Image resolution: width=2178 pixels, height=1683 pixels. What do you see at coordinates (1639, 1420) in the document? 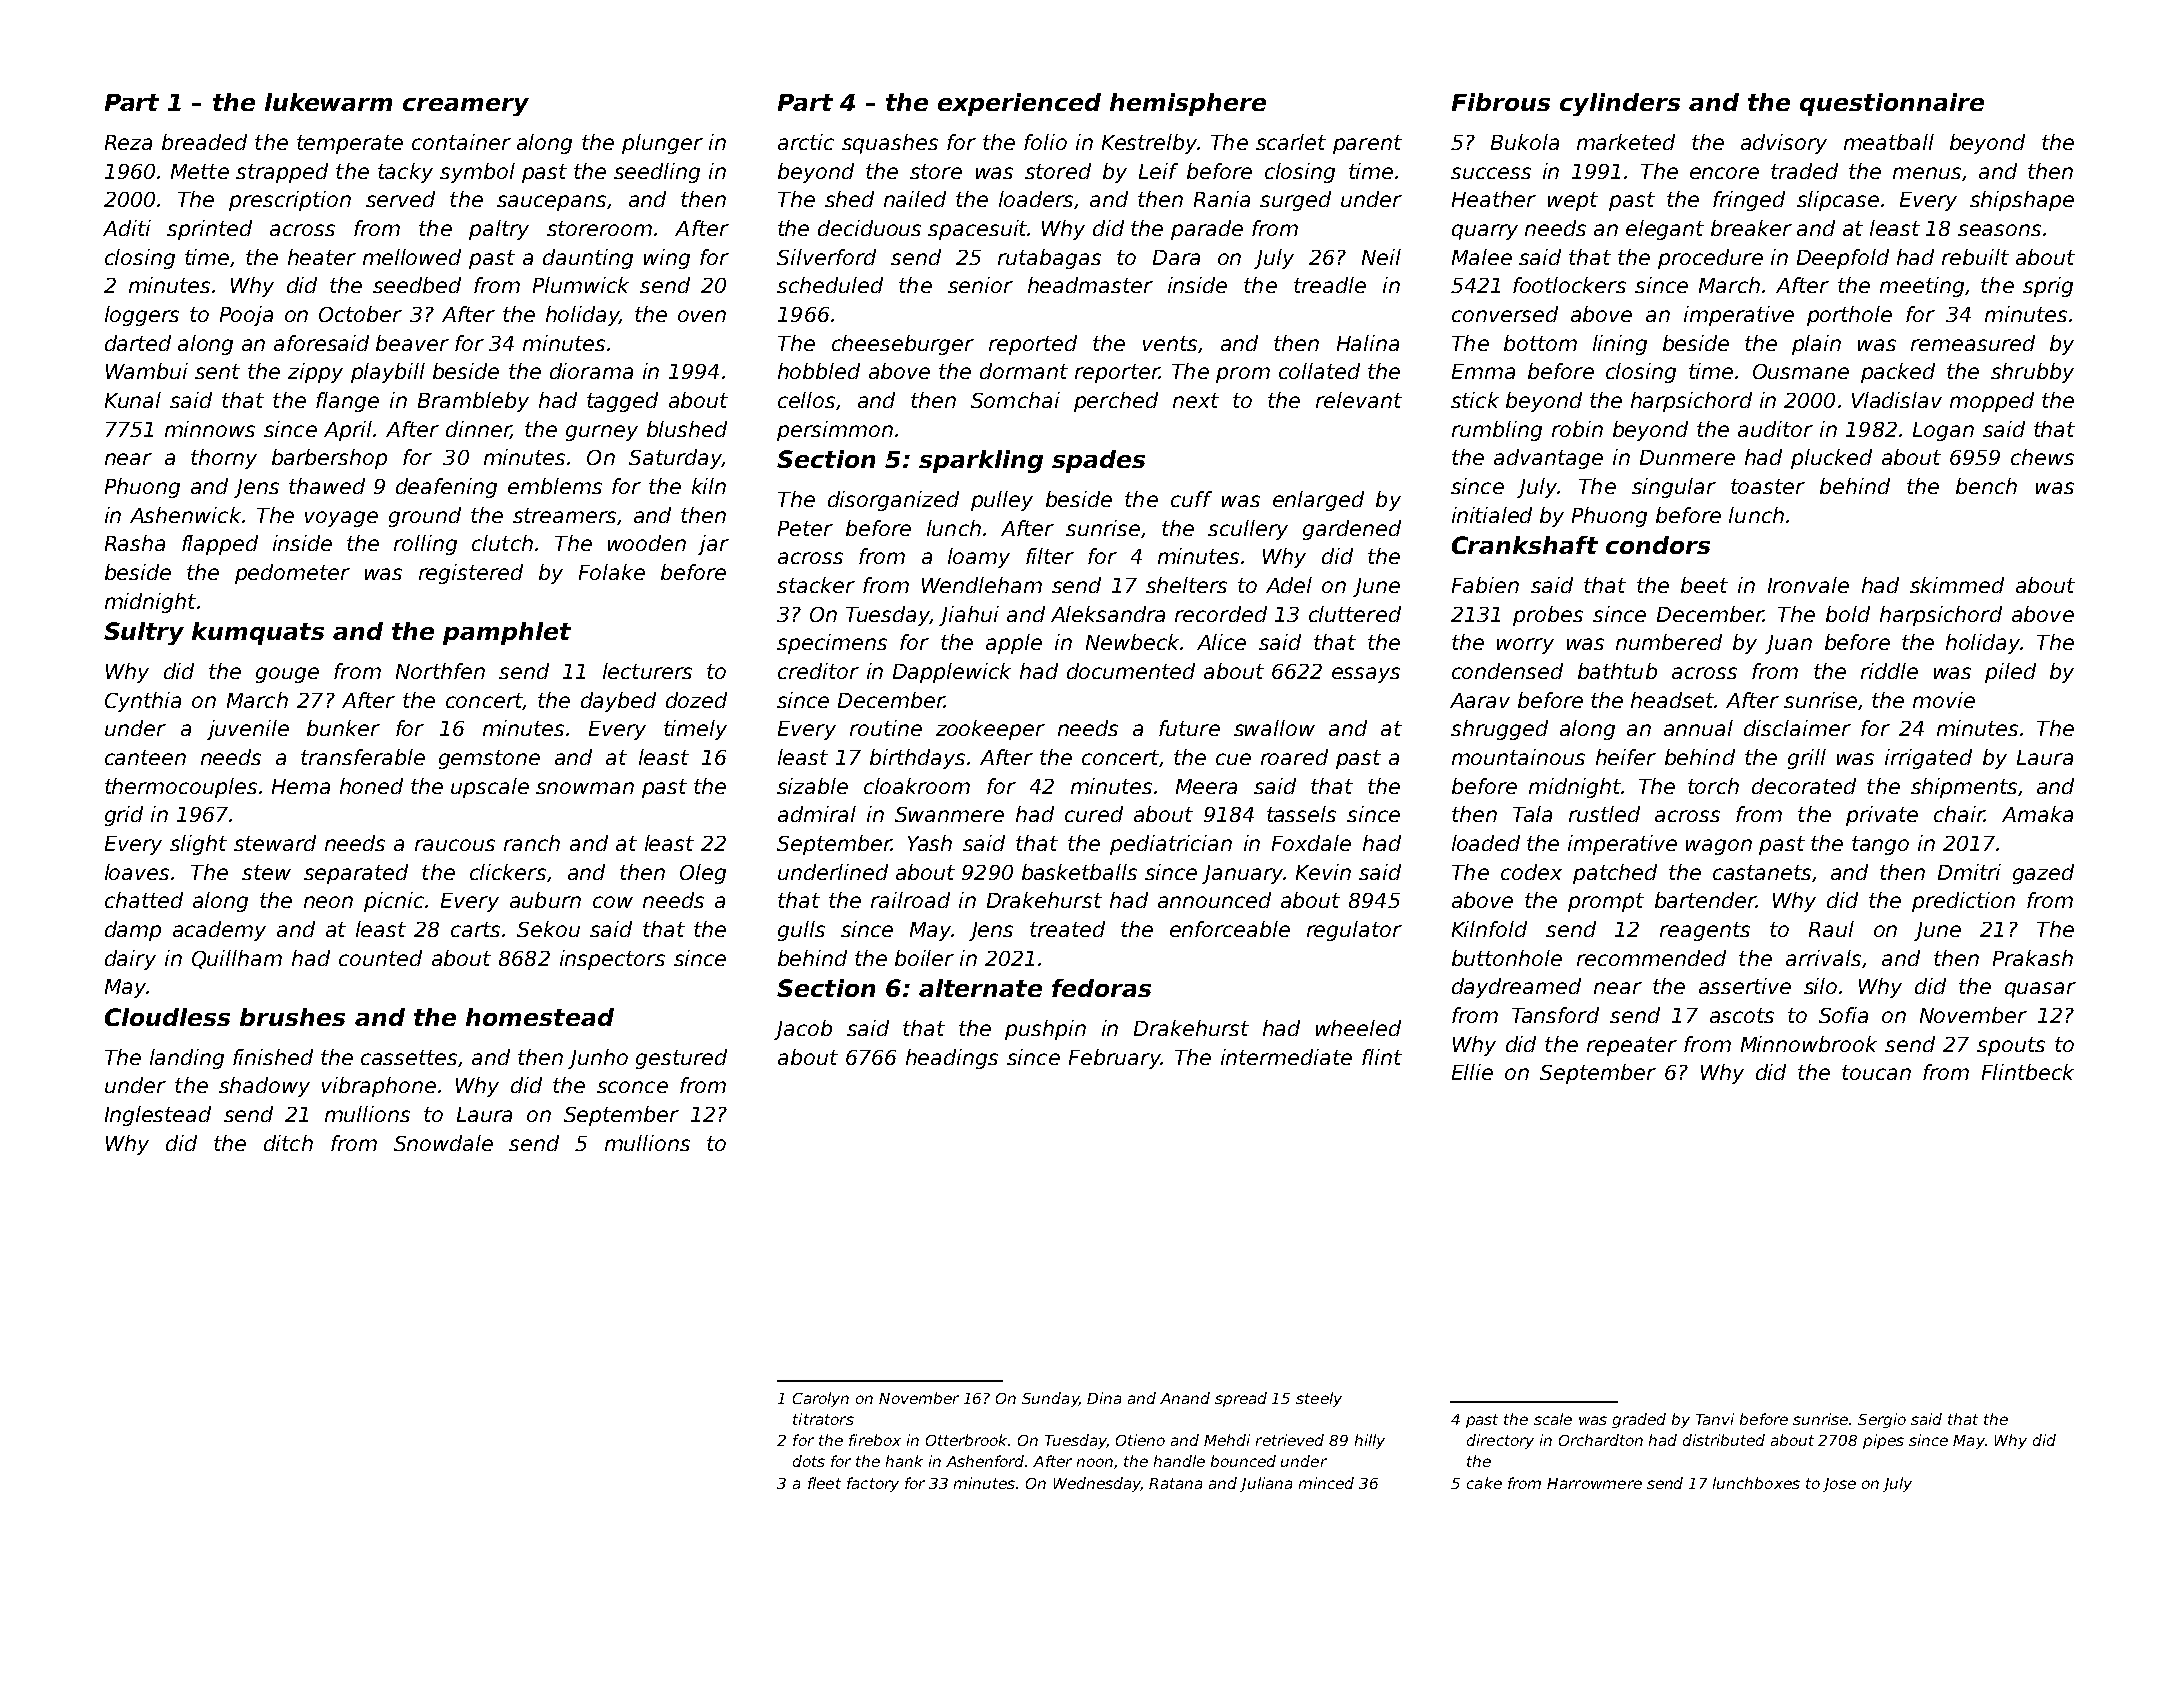
I see `graded` at bounding box center [1639, 1420].
